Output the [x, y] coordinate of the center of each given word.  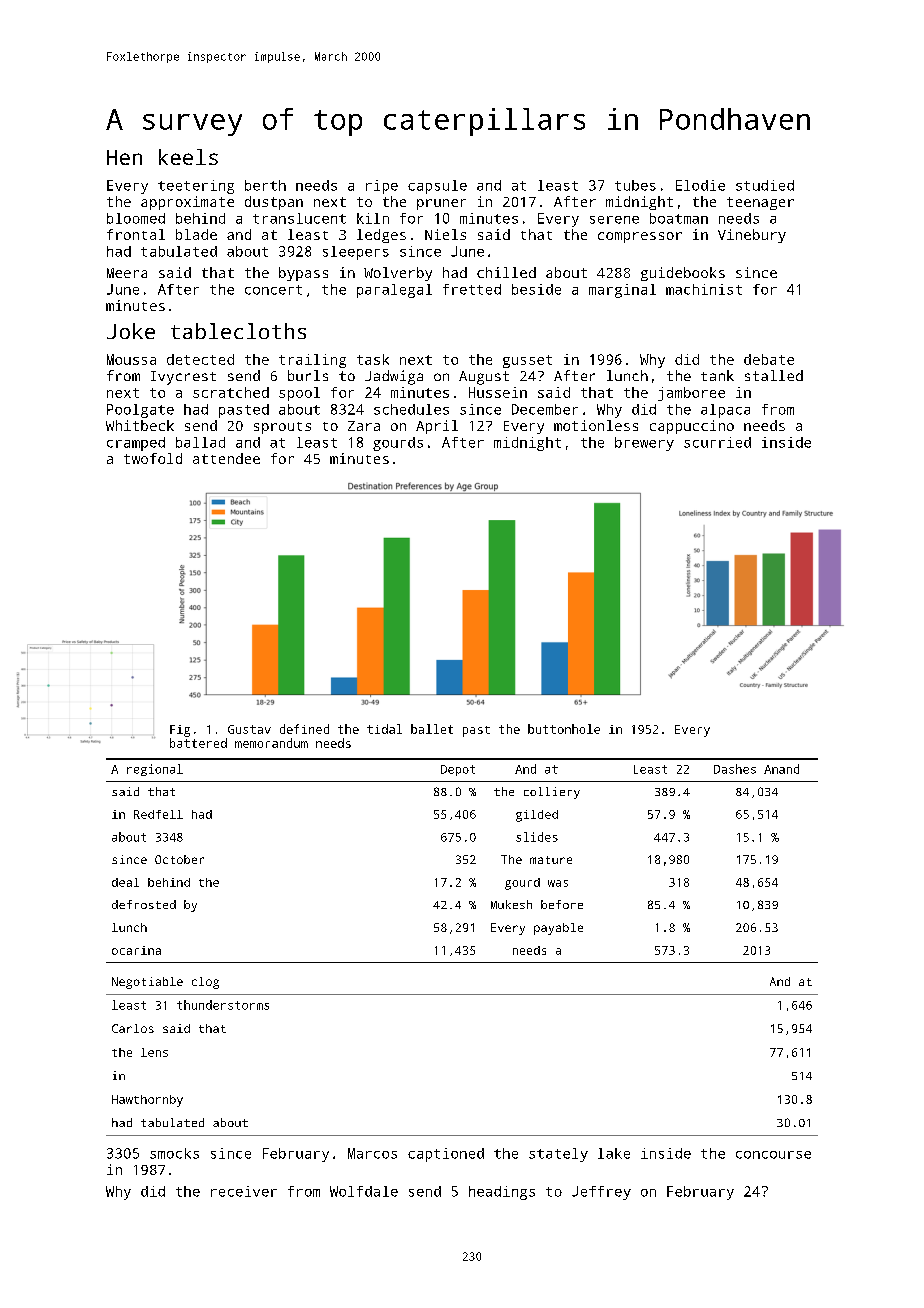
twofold [153, 458]
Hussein [498, 392]
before [562, 904]
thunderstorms [223, 1005]
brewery [644, 444]
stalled [774, 375]
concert [273, 290]
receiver [244, 1191]
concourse [773, 1155]
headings [502, 1193]
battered [198, 743]
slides [537, 837]
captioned [446, 1155]
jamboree [691, 394]
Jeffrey [601, 1193]
